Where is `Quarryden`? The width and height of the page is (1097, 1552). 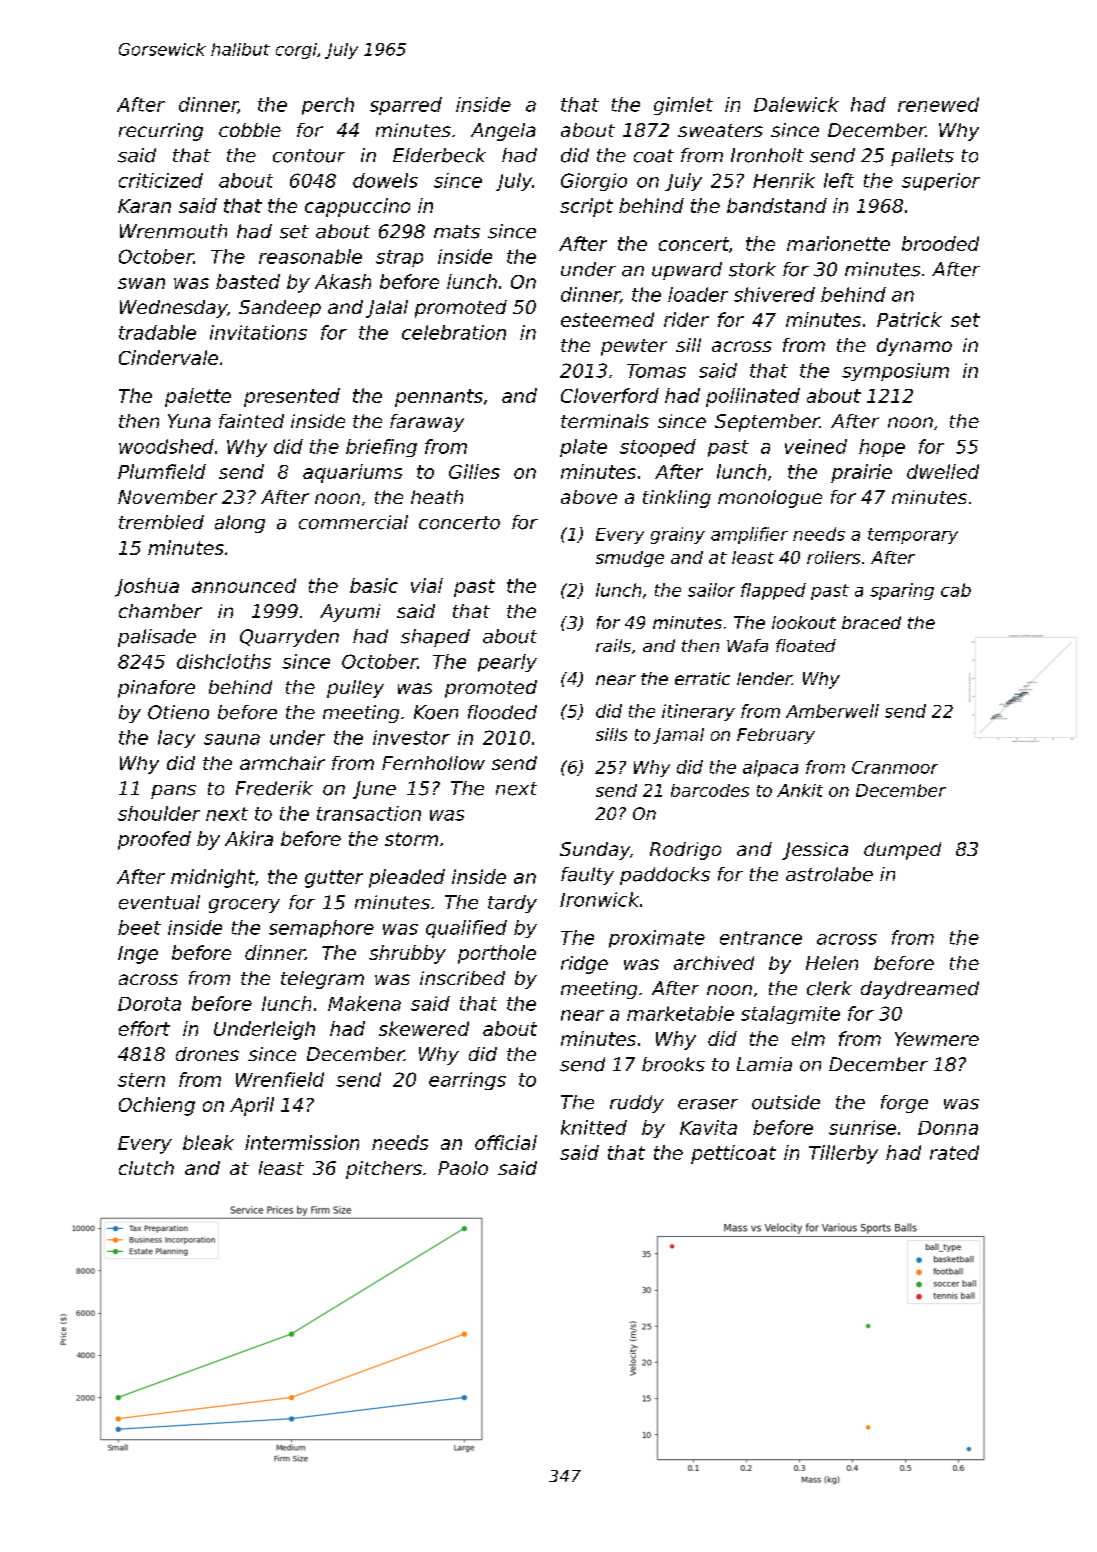
Quarryden is located at coordinates (289, 638).
